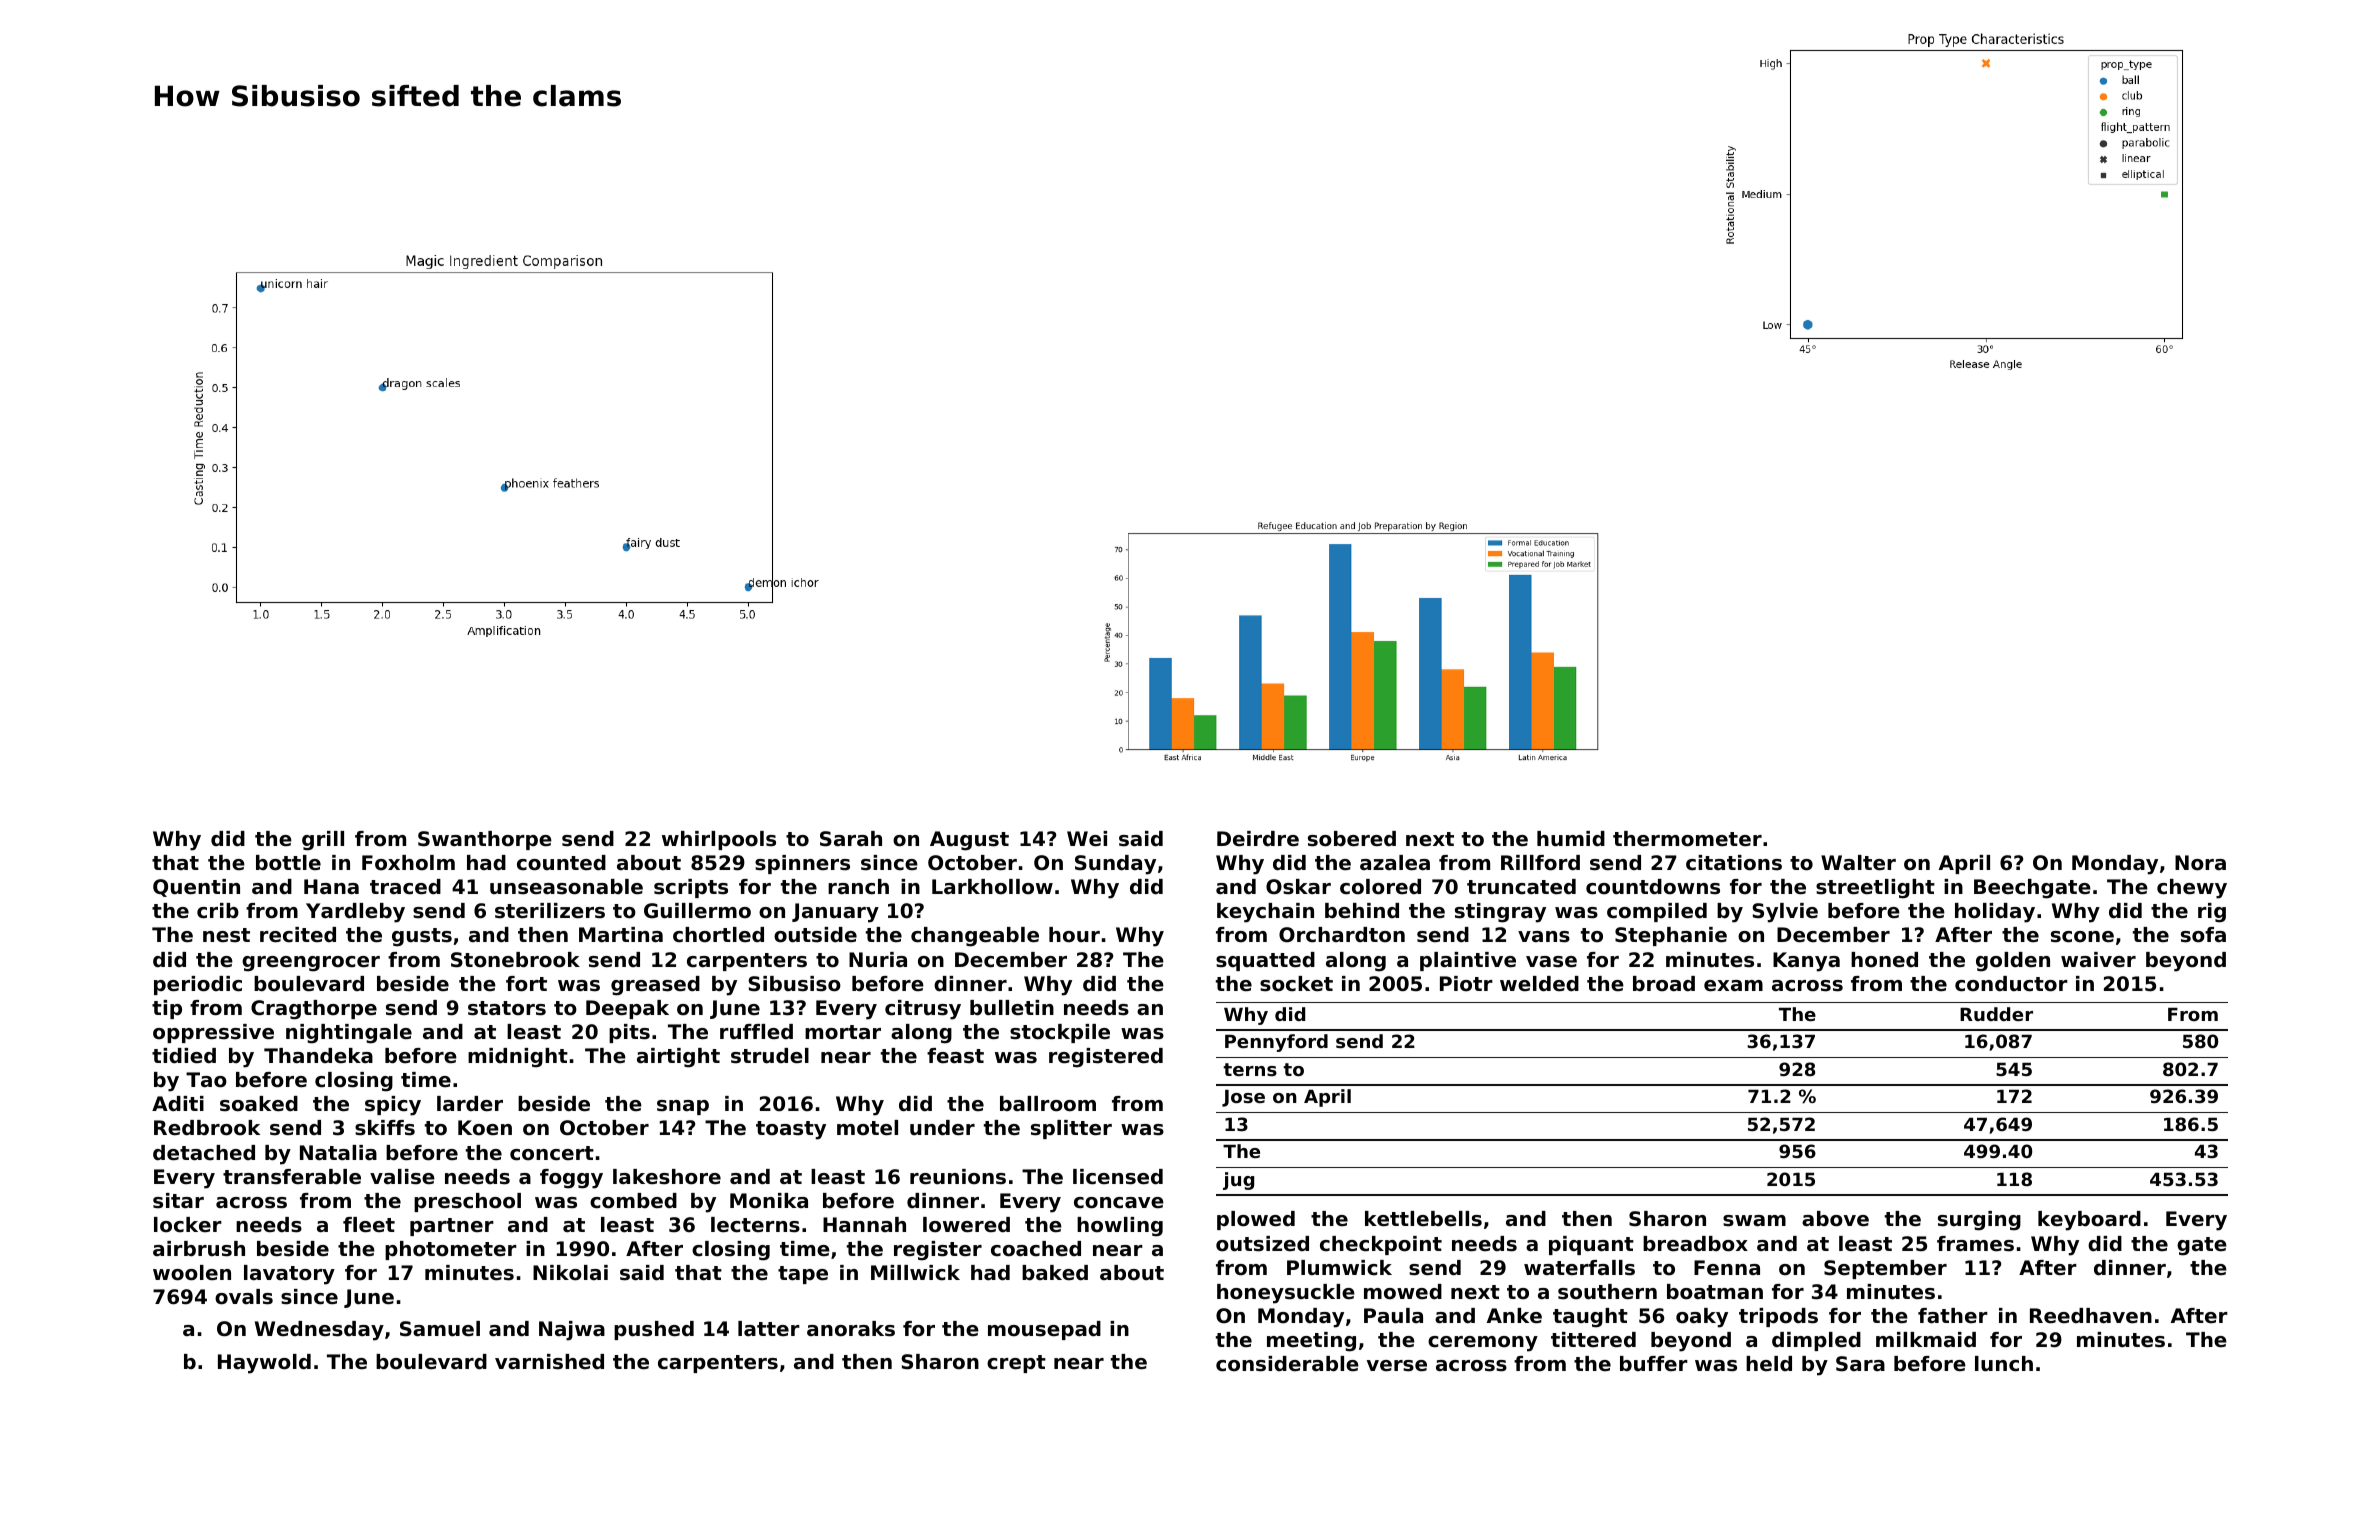  Describe the element at coordinates (213, 1033) in the screenshot. I see `oppressive` at that location.
